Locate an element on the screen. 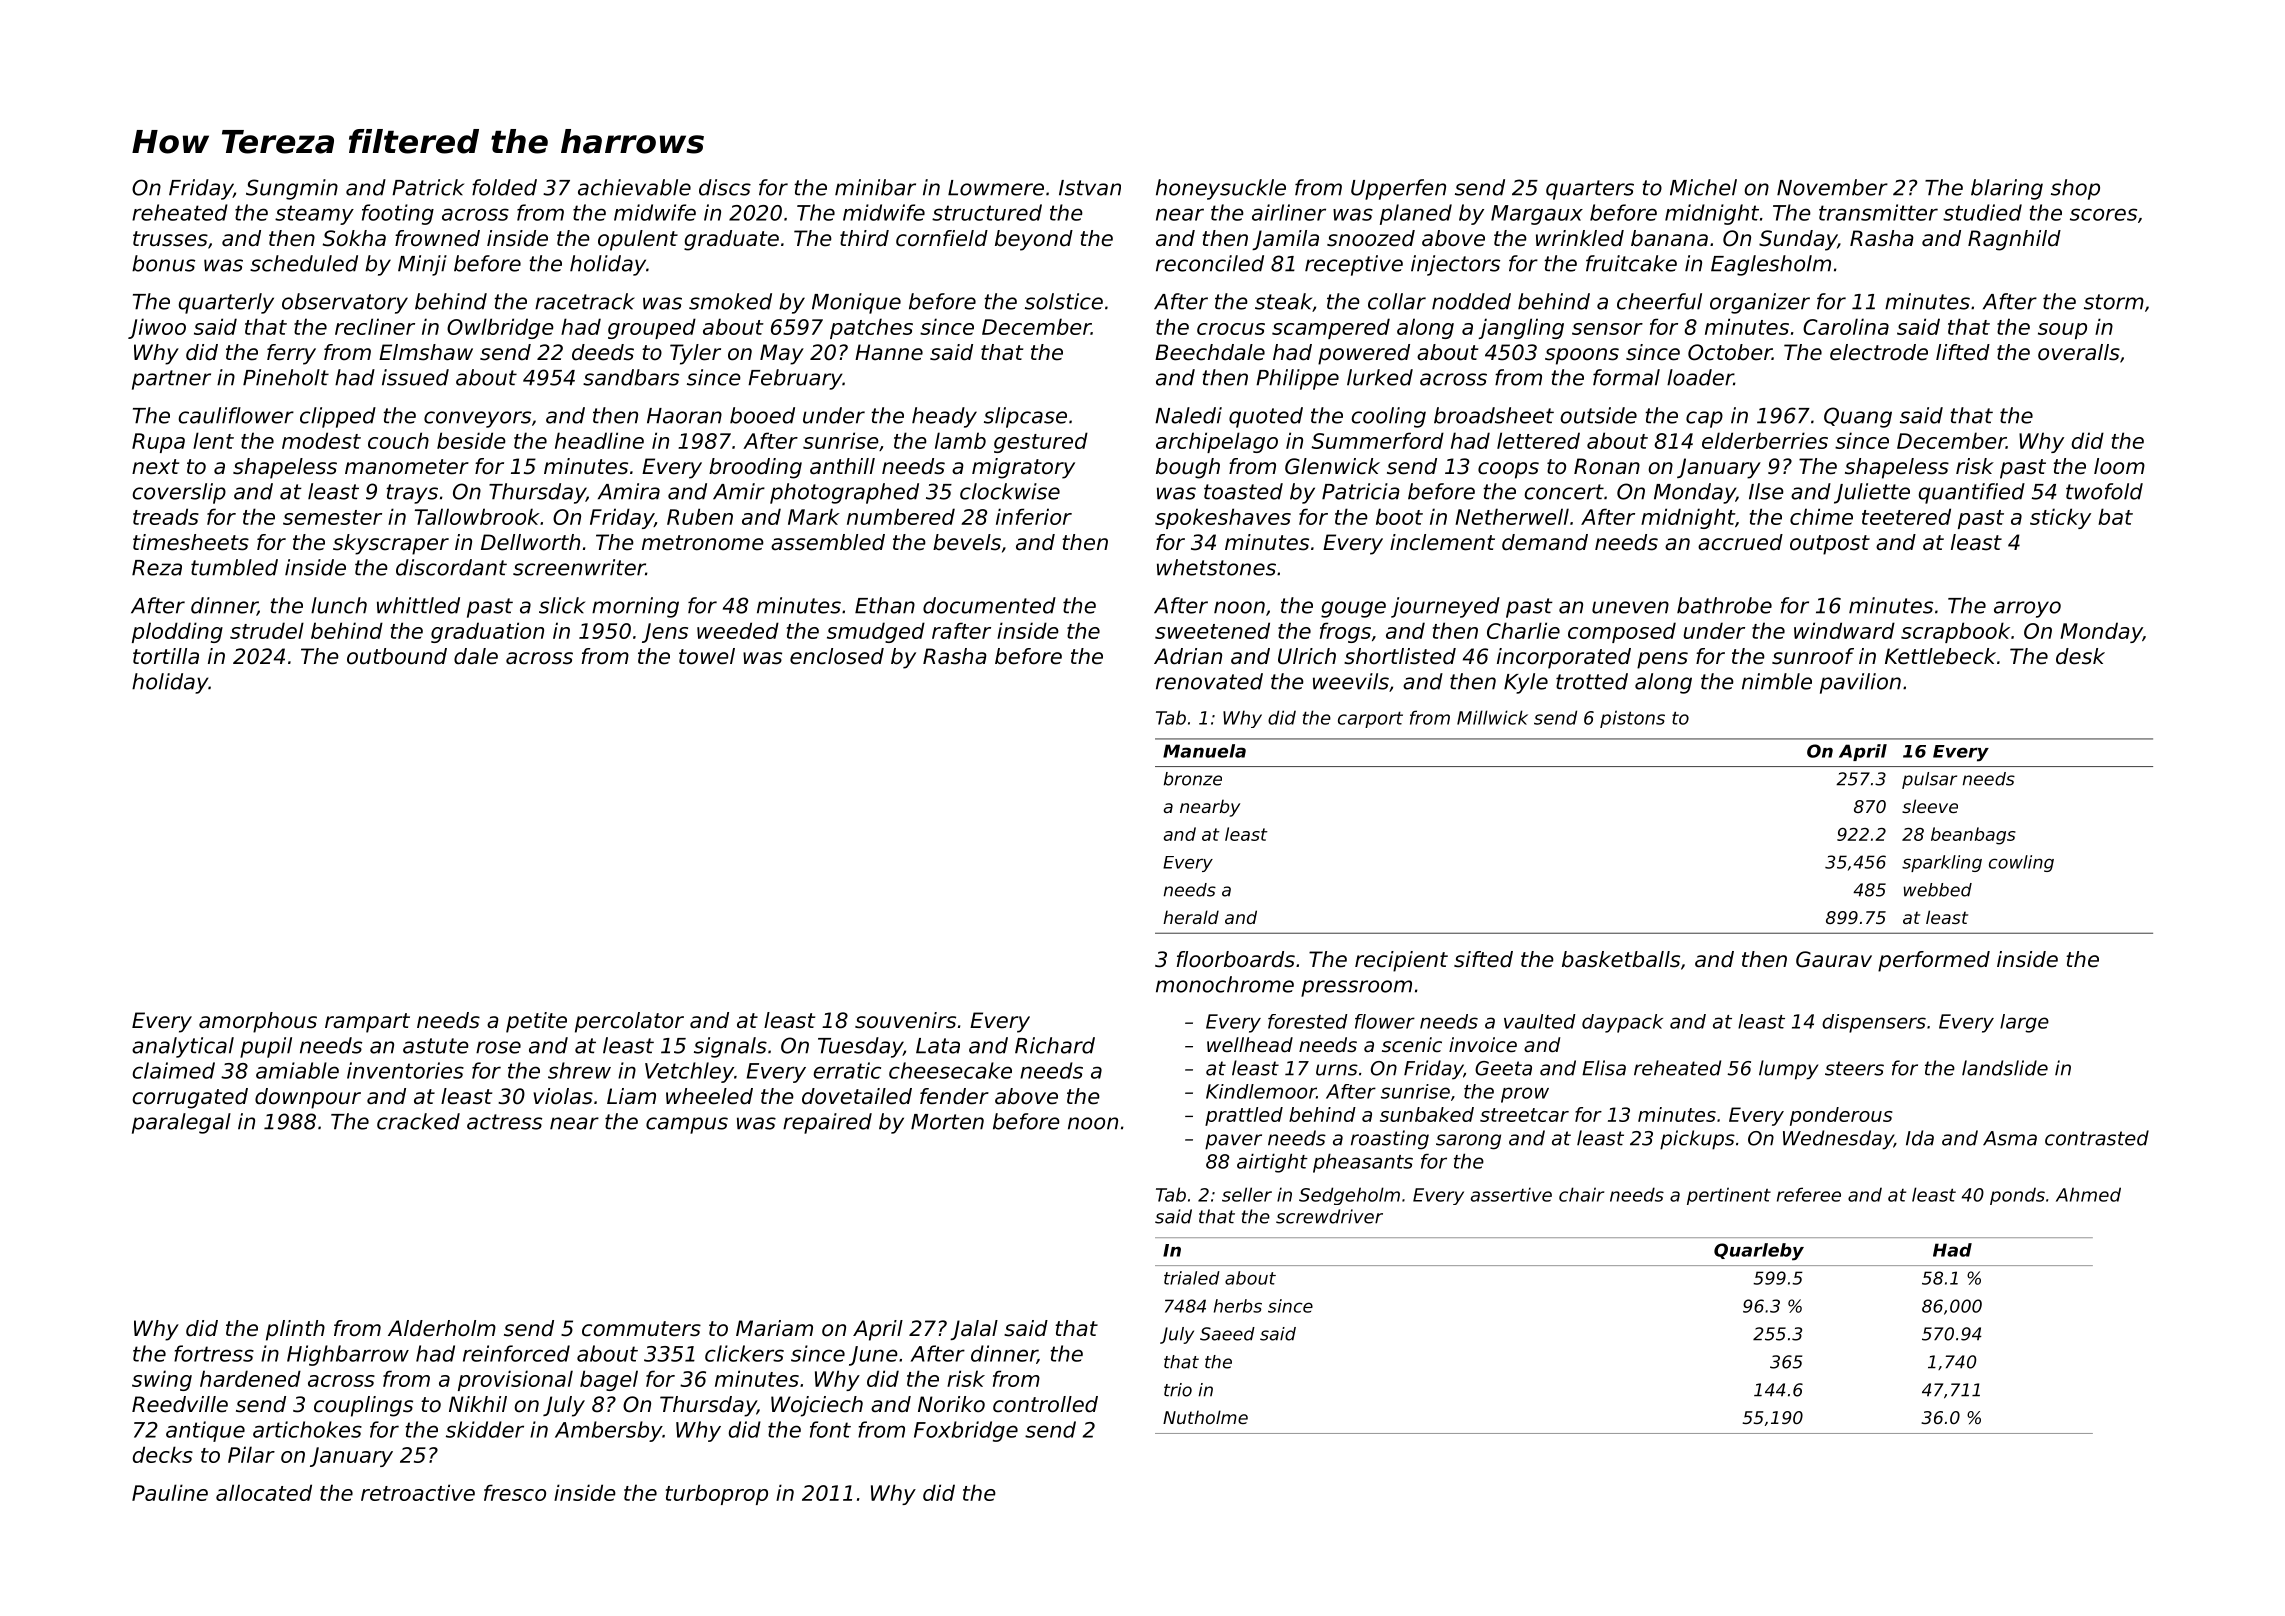  airtight is located at coordinates (1272, 1163).
